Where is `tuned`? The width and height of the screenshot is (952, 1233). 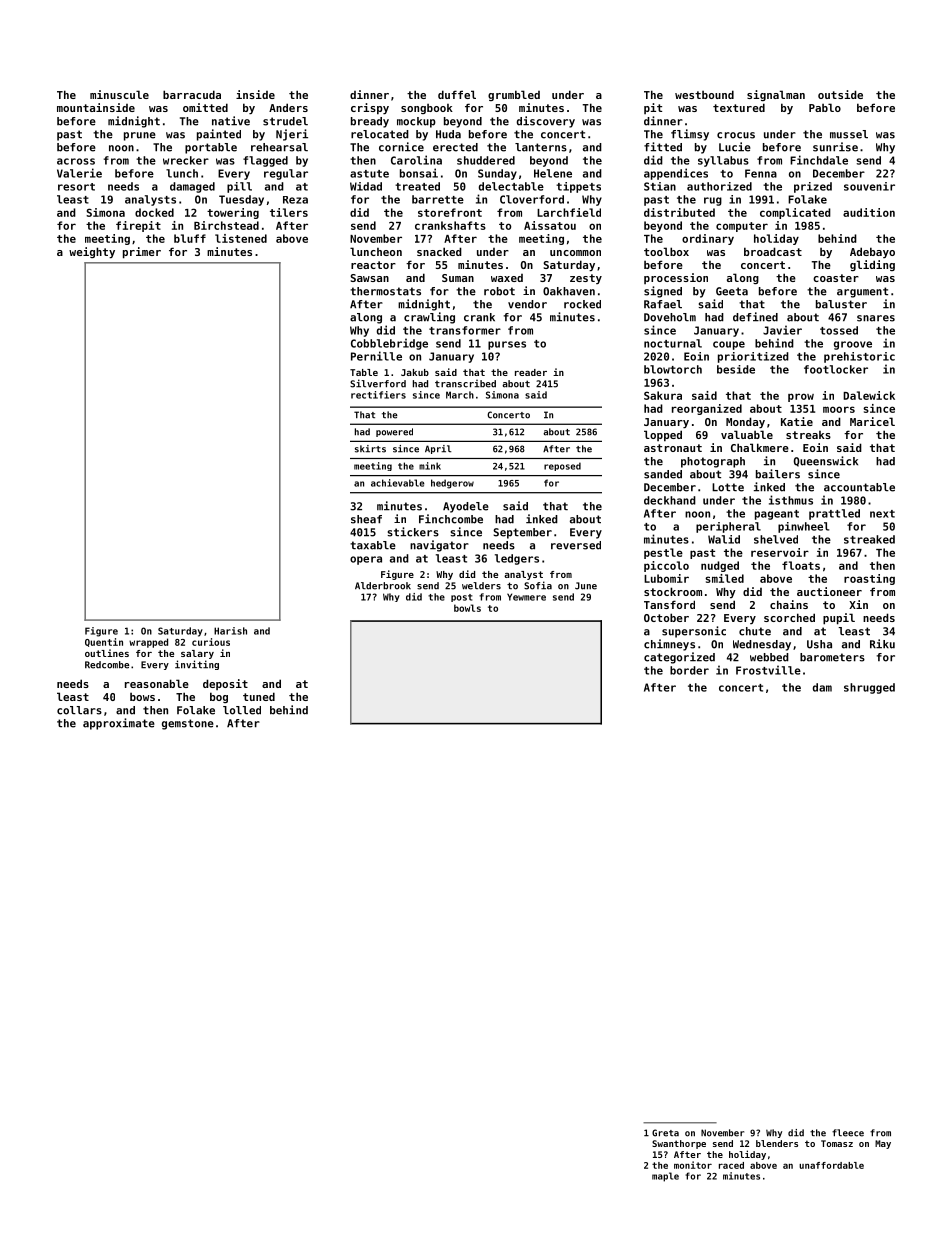 tuned is located at coordinates (259, 696).
